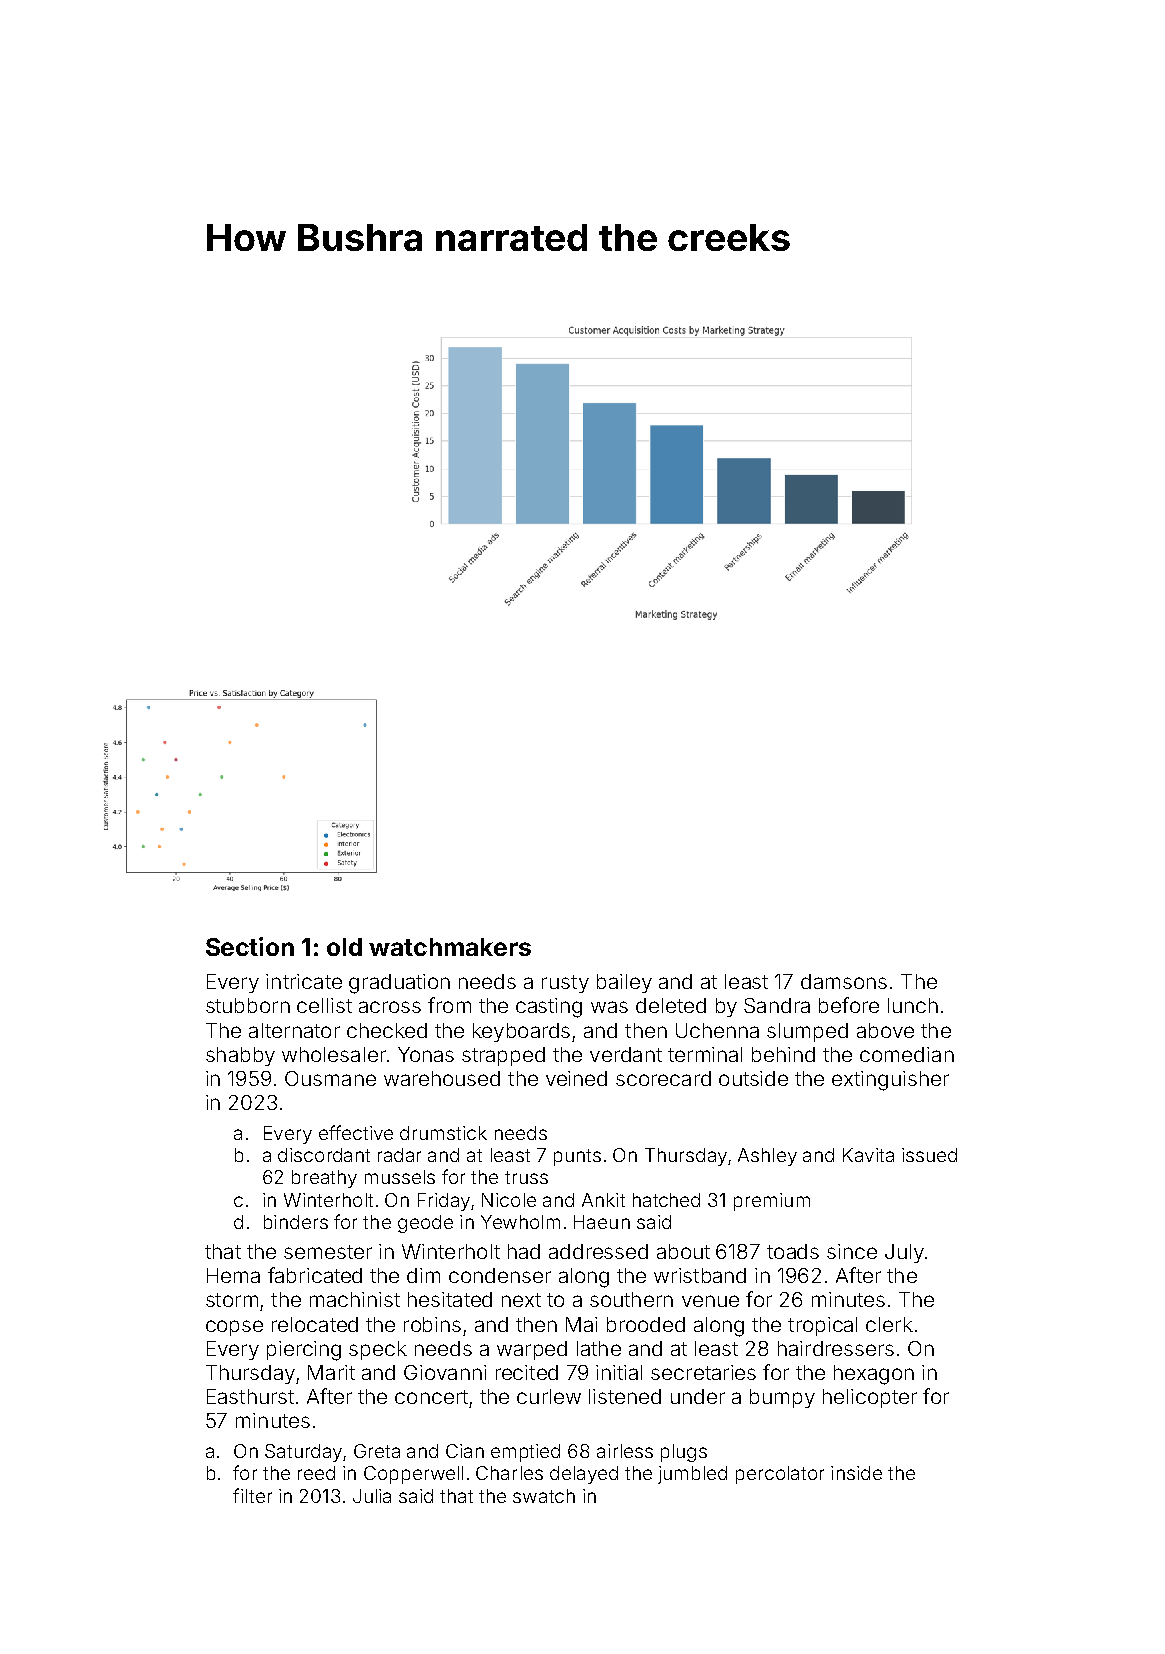 The width and height of the document is (1165, 1654). Describe the element at coordinates (844, 981) in the document. I see `damsons` at that location.
